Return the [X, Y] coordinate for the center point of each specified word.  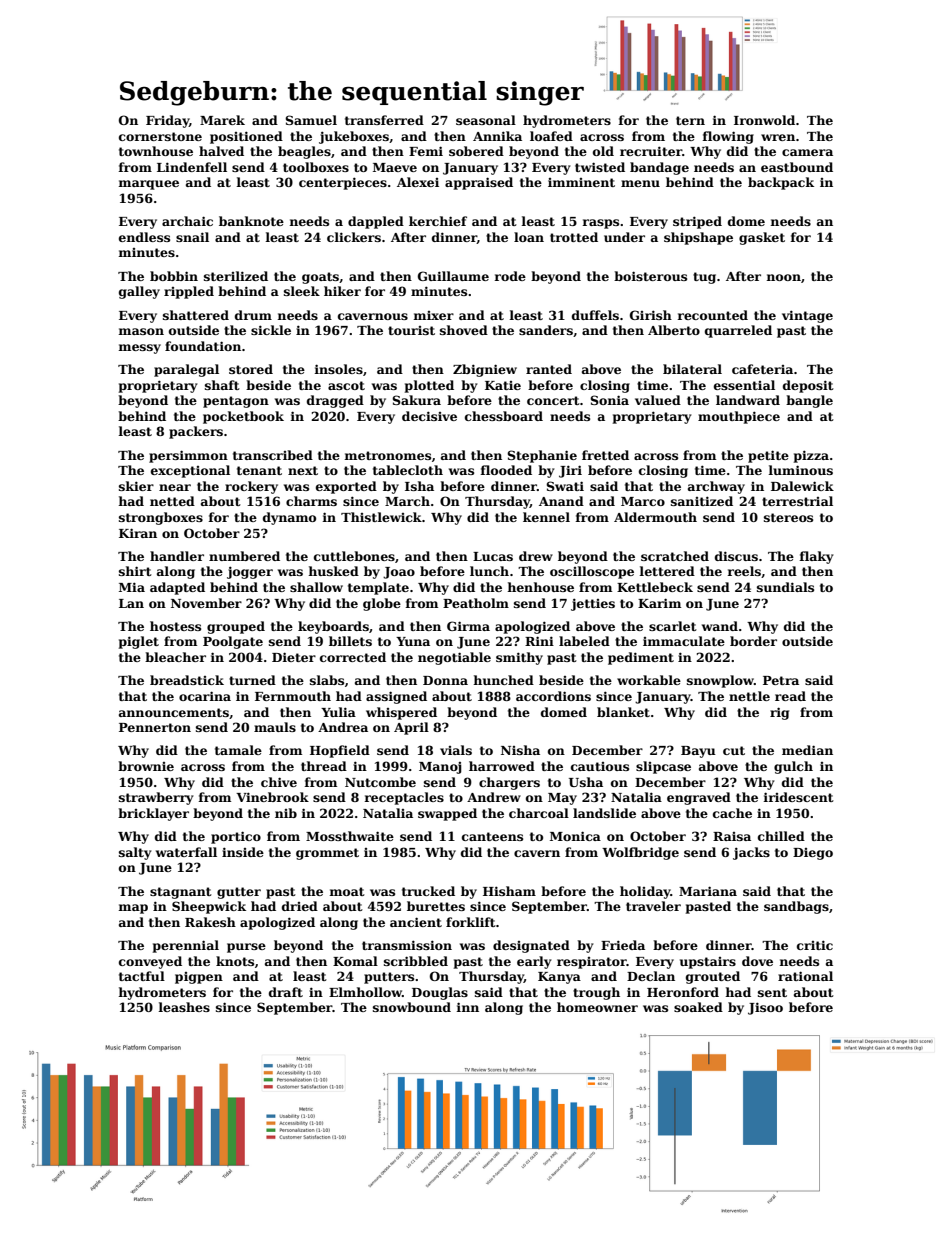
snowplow [720, 681]
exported [346, 487]
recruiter [651, 151]
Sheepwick [209, 907]
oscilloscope [592, 572]
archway [716, 487]
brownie [146, 766]
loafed [551, 136]
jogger [250, 572]
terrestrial [797, 501]
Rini [539, 641]
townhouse [156, 151]
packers [196, 432]
